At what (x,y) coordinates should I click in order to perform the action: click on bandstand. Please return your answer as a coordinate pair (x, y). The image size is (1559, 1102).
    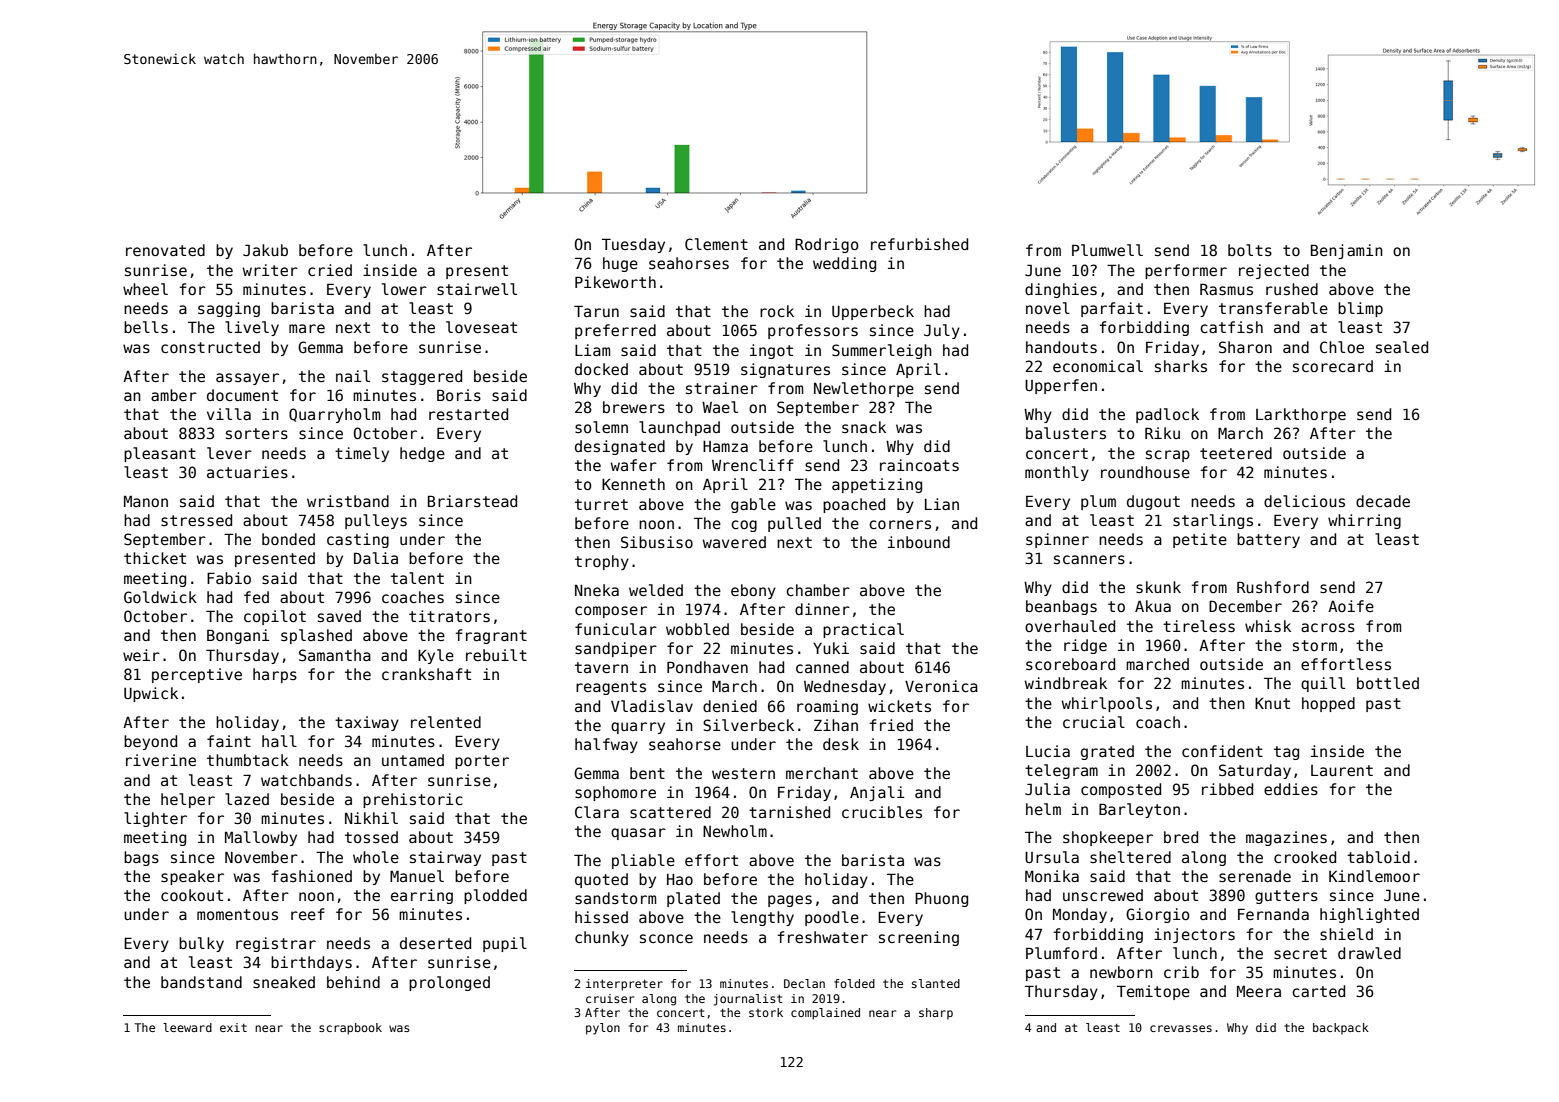
    Looking at the image, I should click on (201, 982).
